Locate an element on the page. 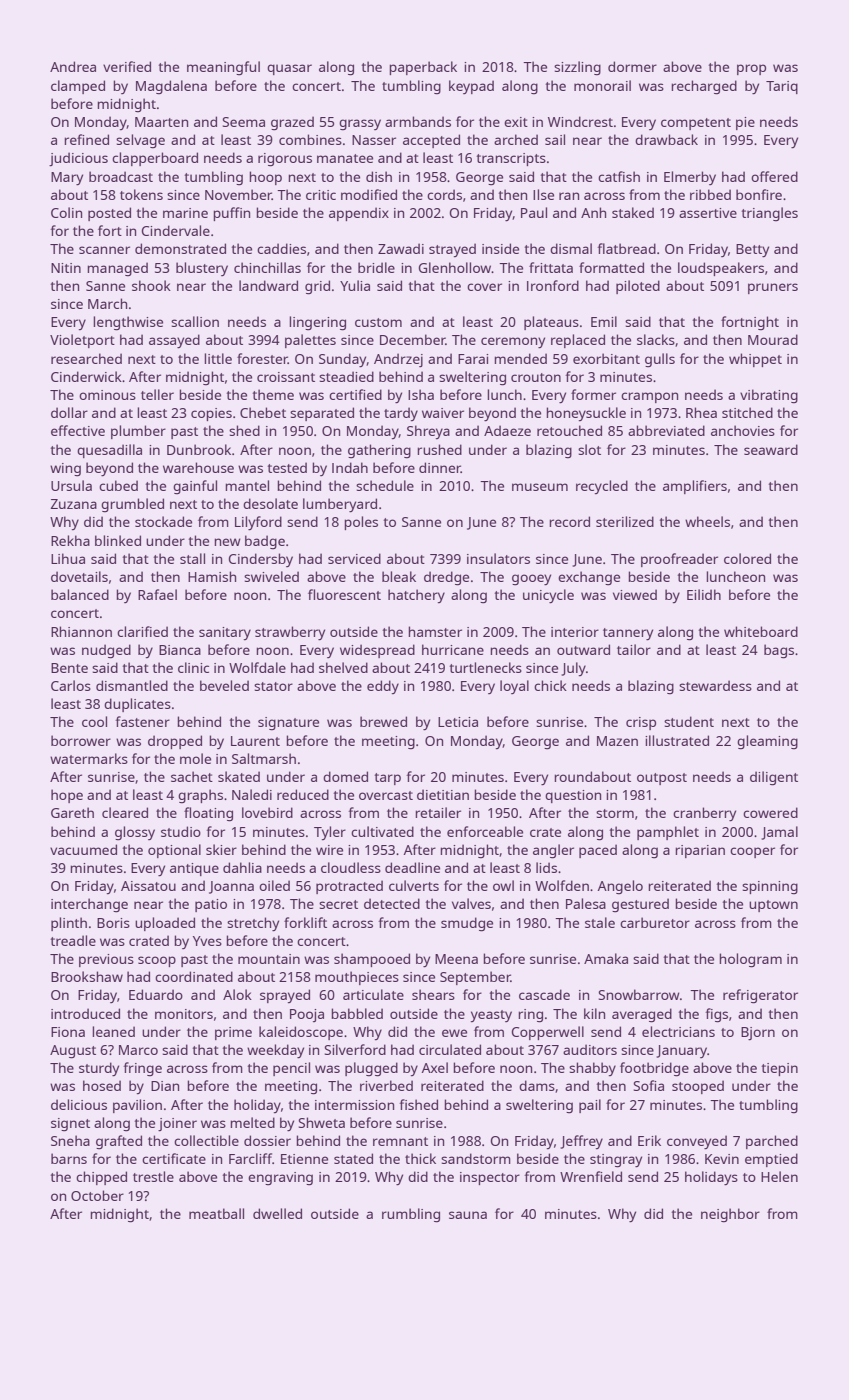 The height and width of the page is (1400, 849). Tariq is located at coordinates (782, 87).
